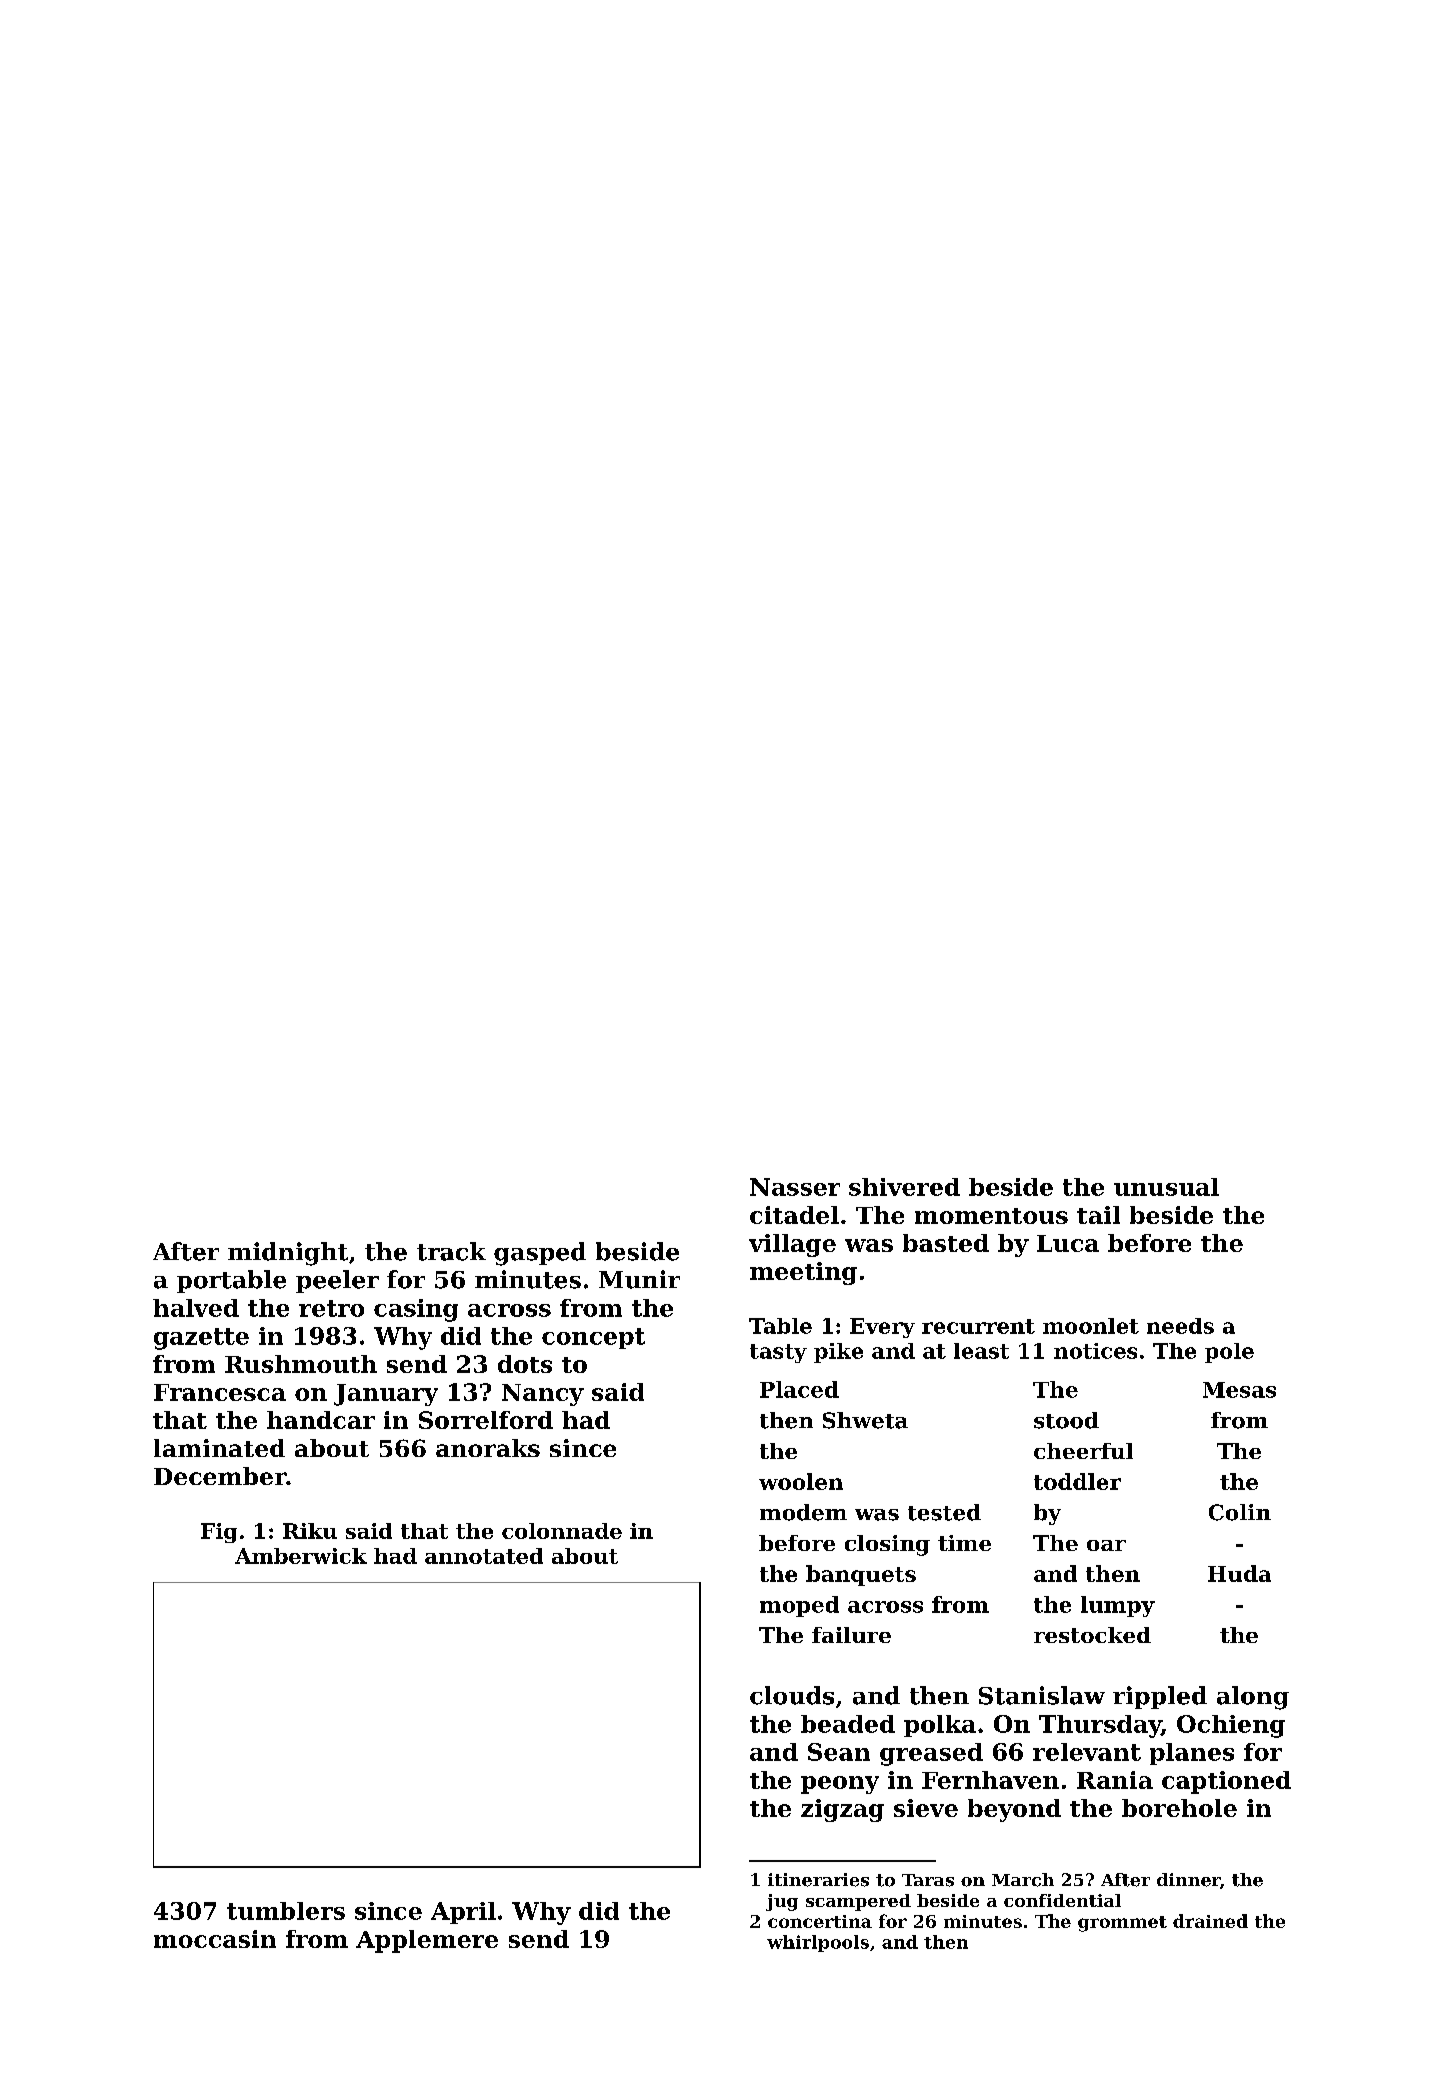 This screenshot has height=2100, width=1450. What do you see at coordinates (838, 1353) in the screenshot?
I see `pike` at bounding box center [838, 1353].
